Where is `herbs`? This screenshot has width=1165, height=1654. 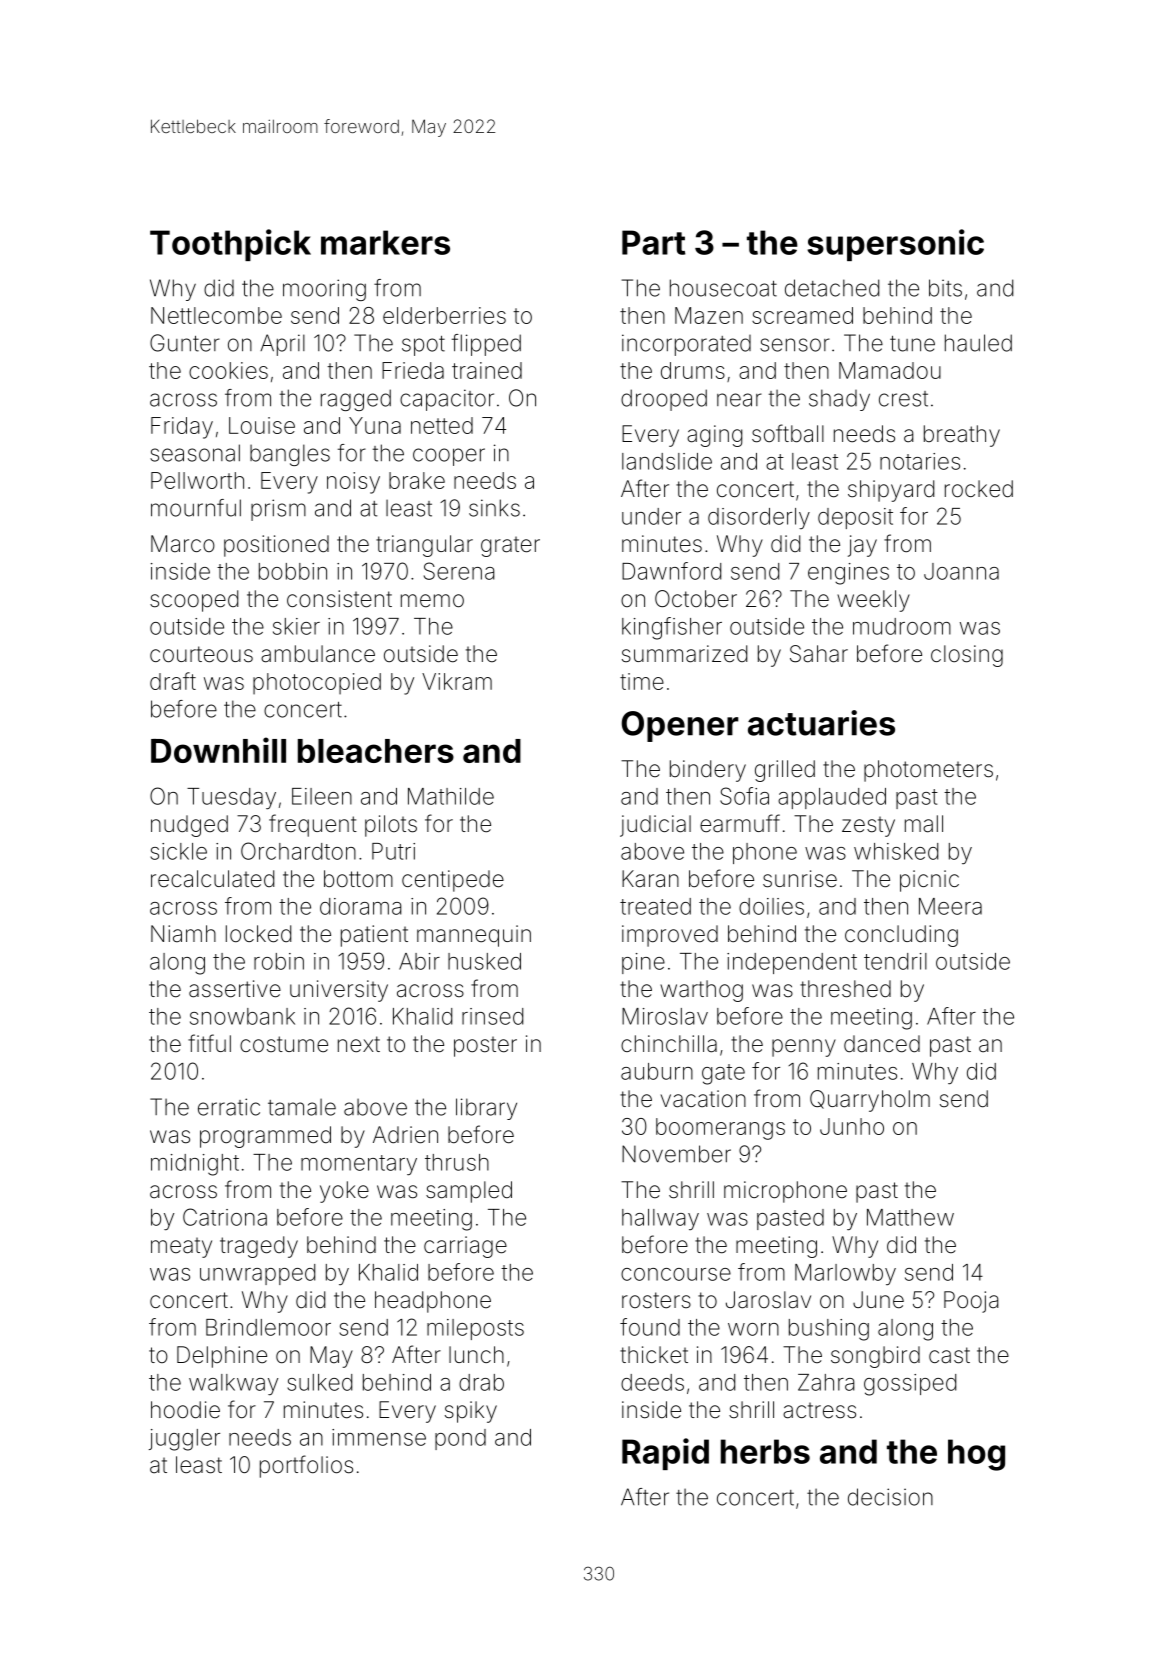 herbs is located at coordinates (765, 1451).
